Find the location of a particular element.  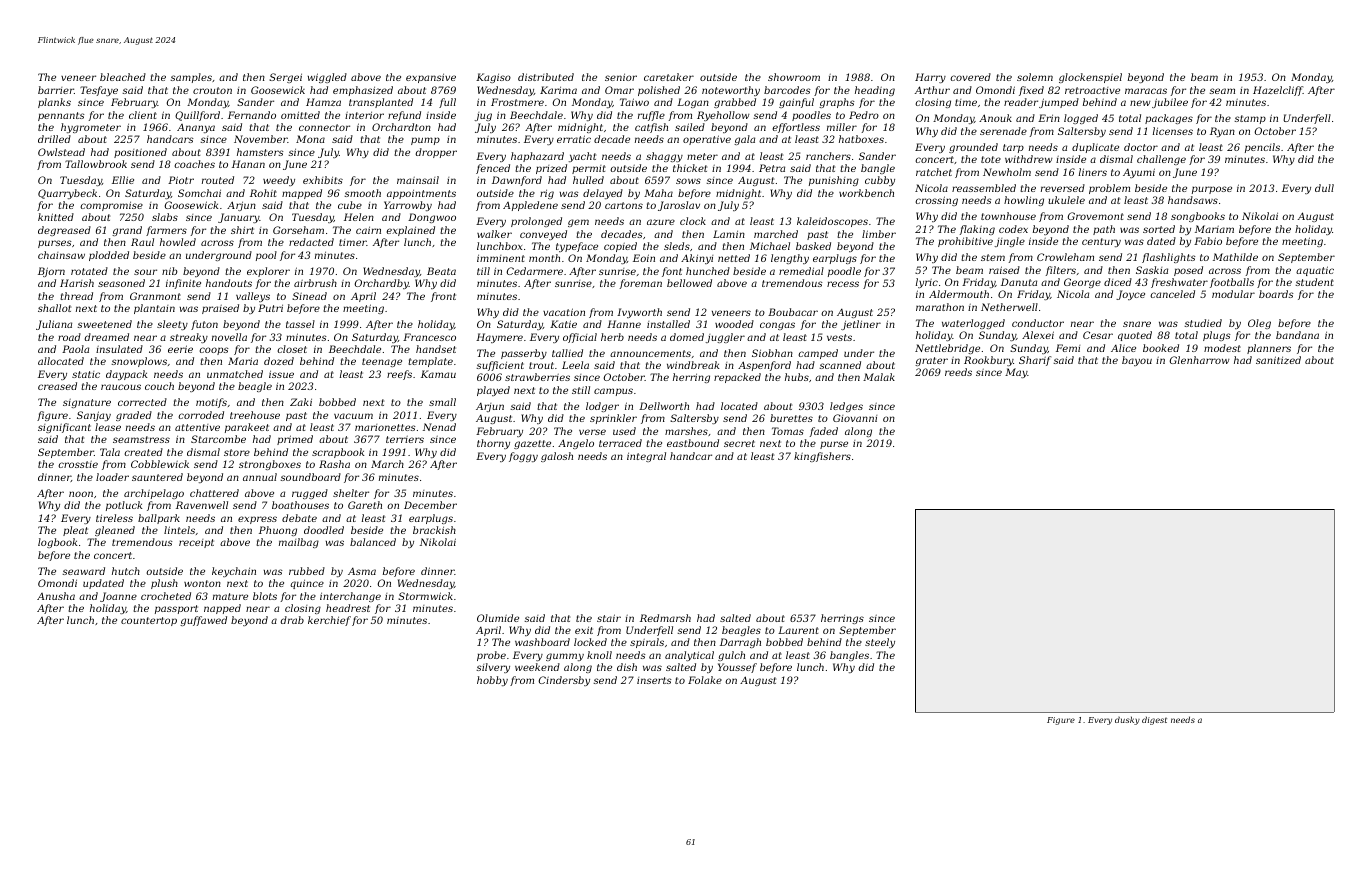

guffawed is located at coordinates (203, 621).
